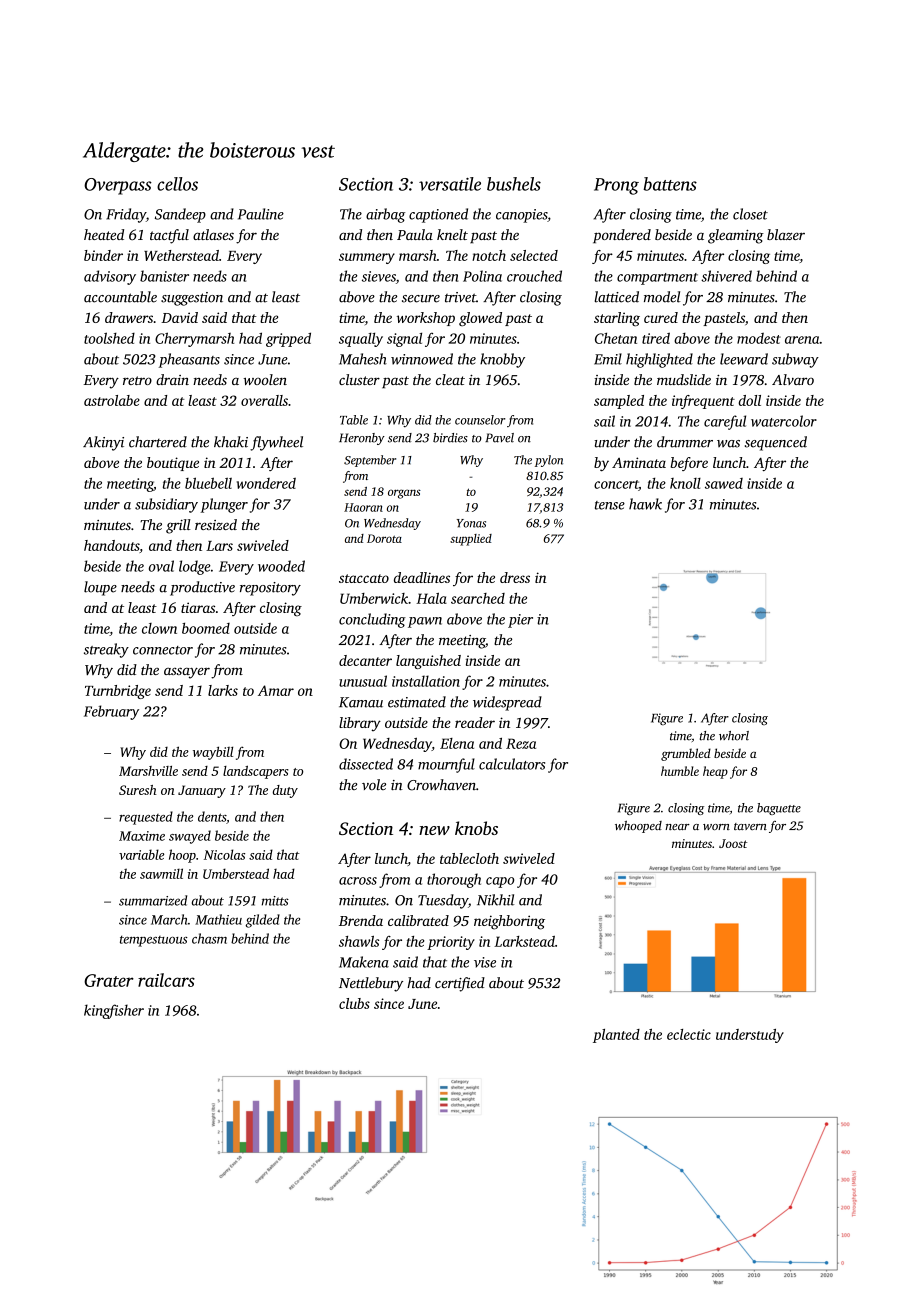 This screenshot has height=1316, width=908. Describe the element at coordinates (520, 621) in the screenshot. I see `pier` at that location.
